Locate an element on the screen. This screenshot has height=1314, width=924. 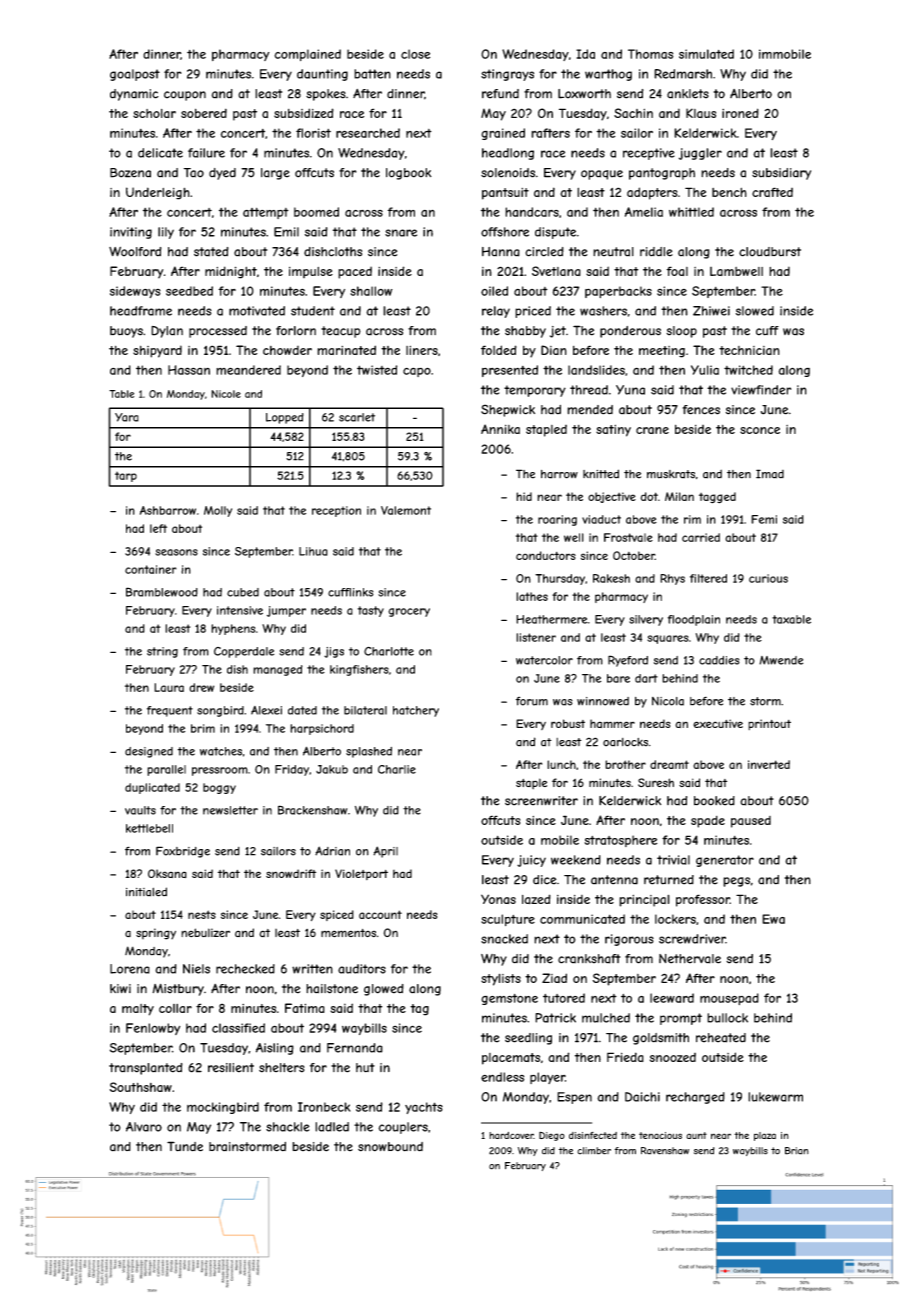
Alvaro is located at coordinates (144, 1127).
